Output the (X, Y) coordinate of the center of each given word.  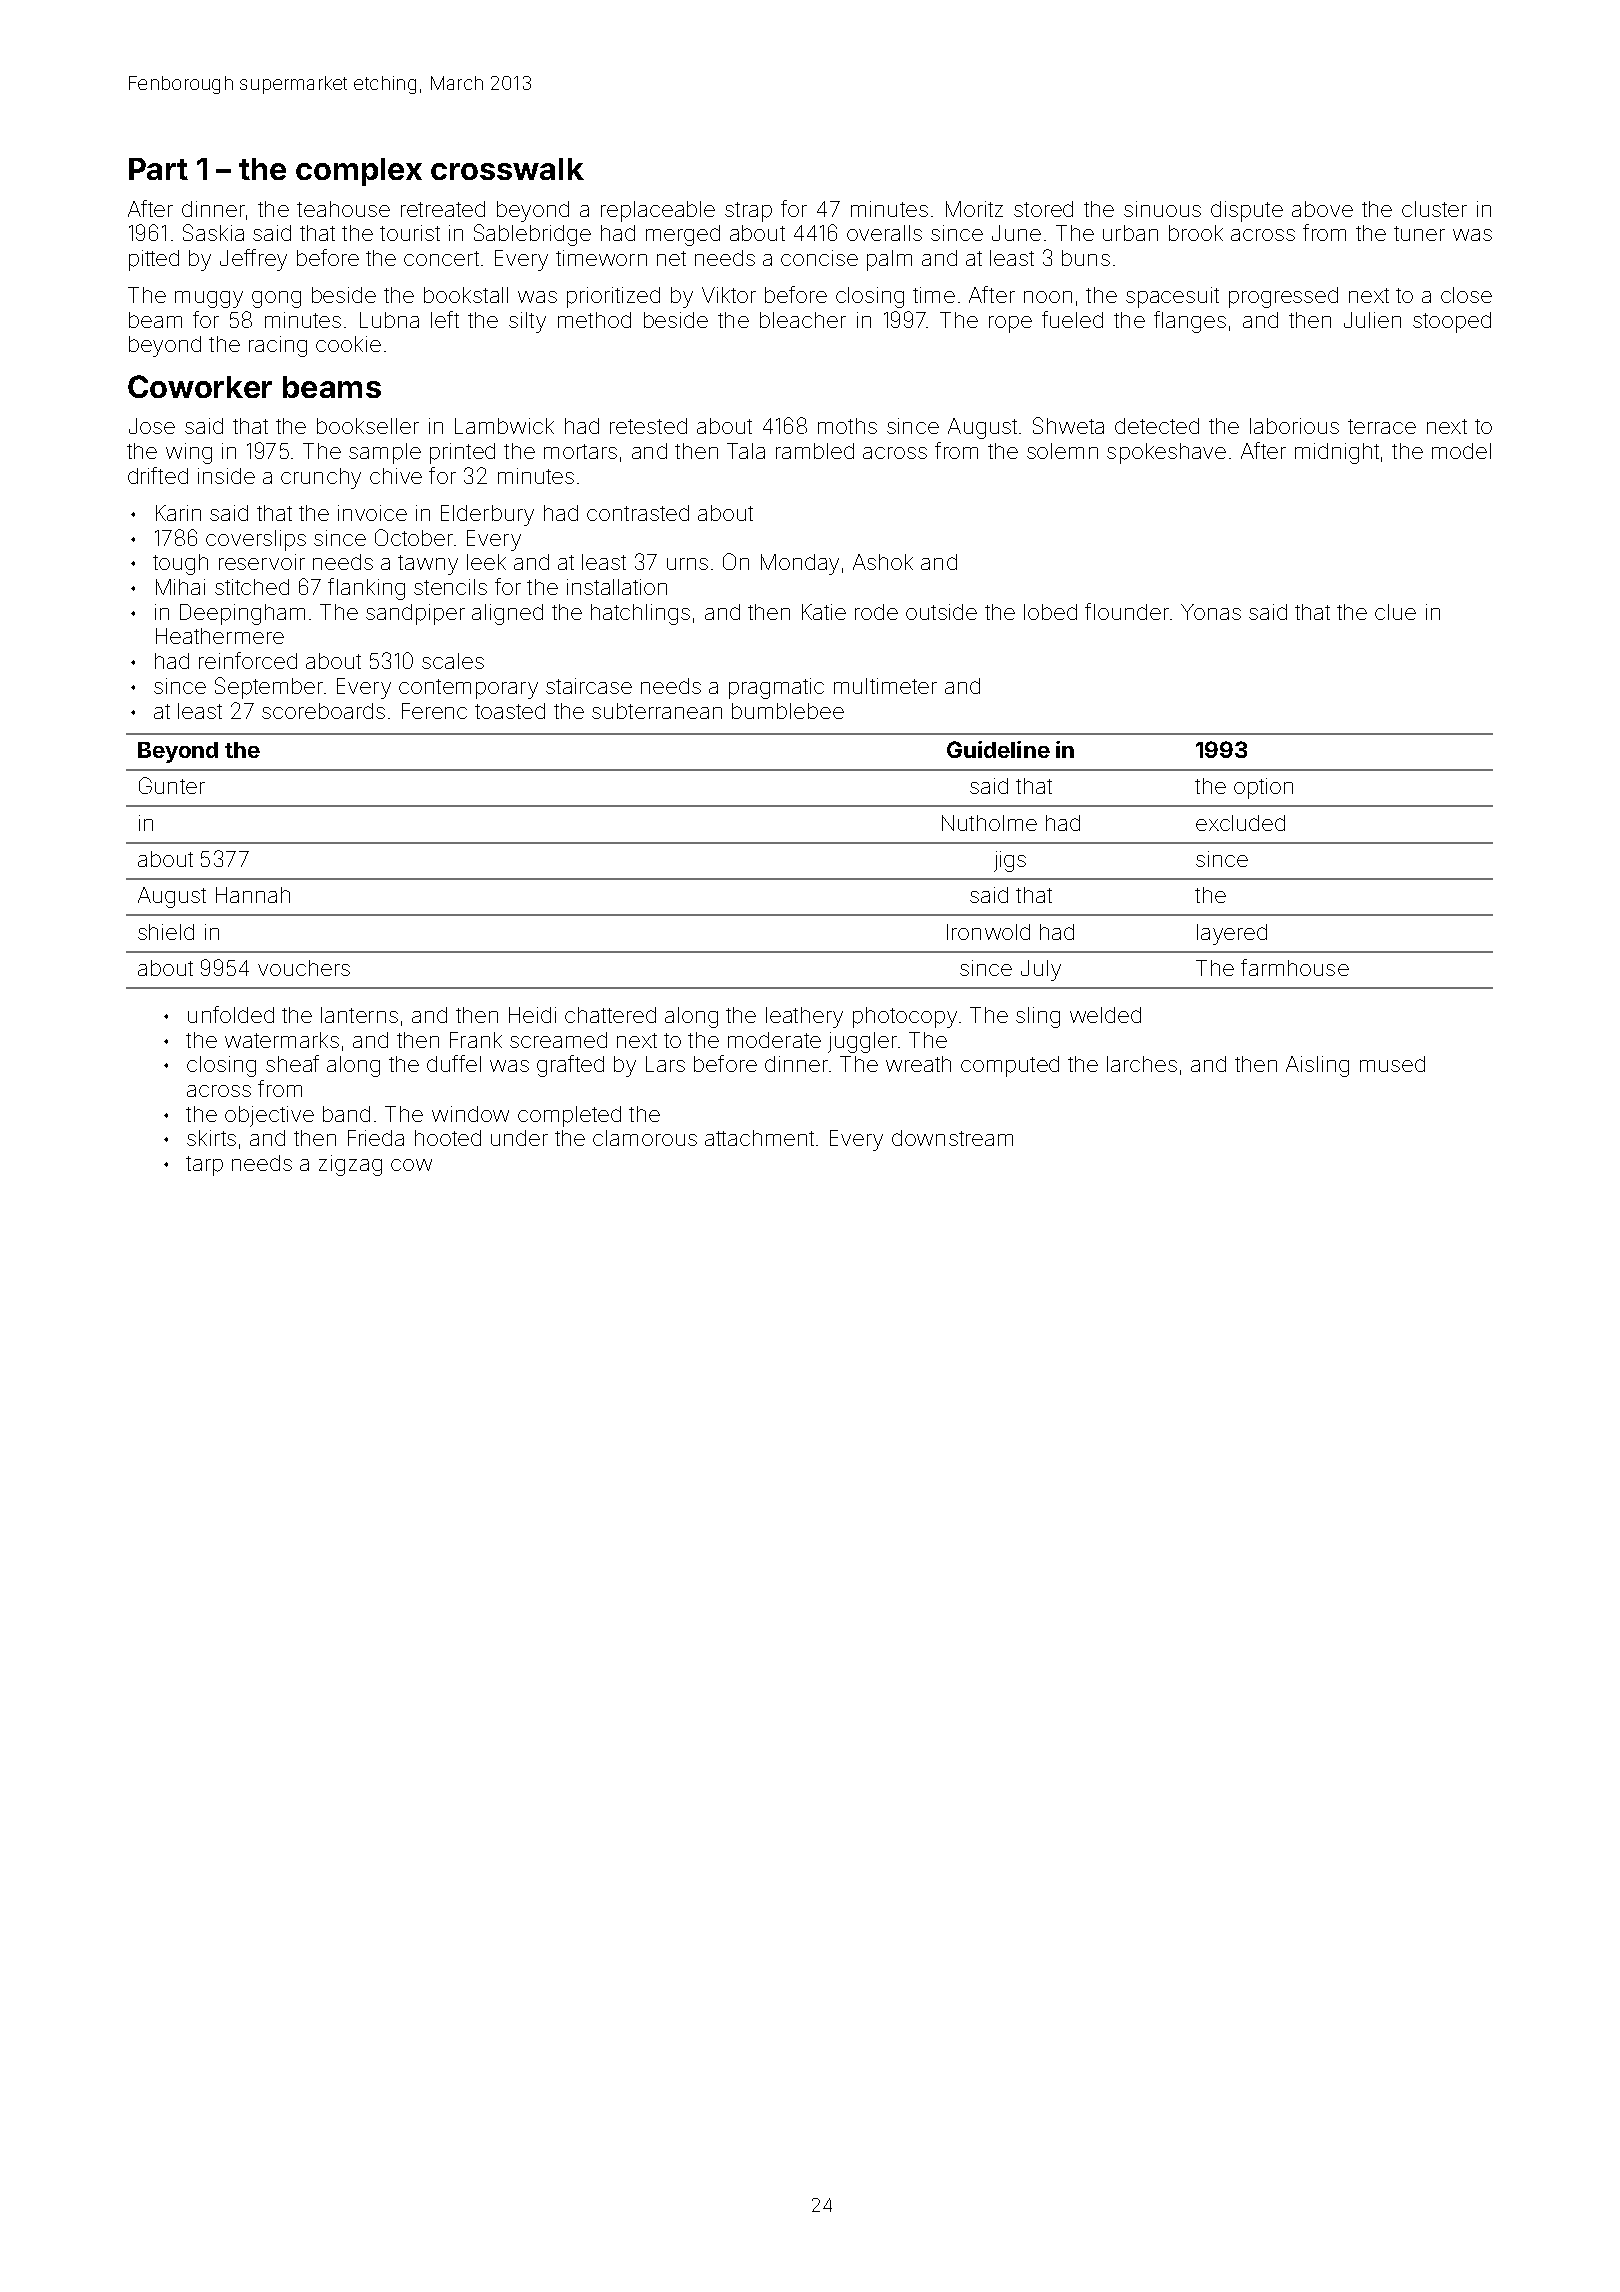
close (1466, 295)
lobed (1050, 612)
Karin (178, 513)
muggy (209, 299)
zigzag (350, 1165)
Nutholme (989, 823)
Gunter (172, 785)
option (1263, 788)
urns (687, 564)
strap (748, 212)
